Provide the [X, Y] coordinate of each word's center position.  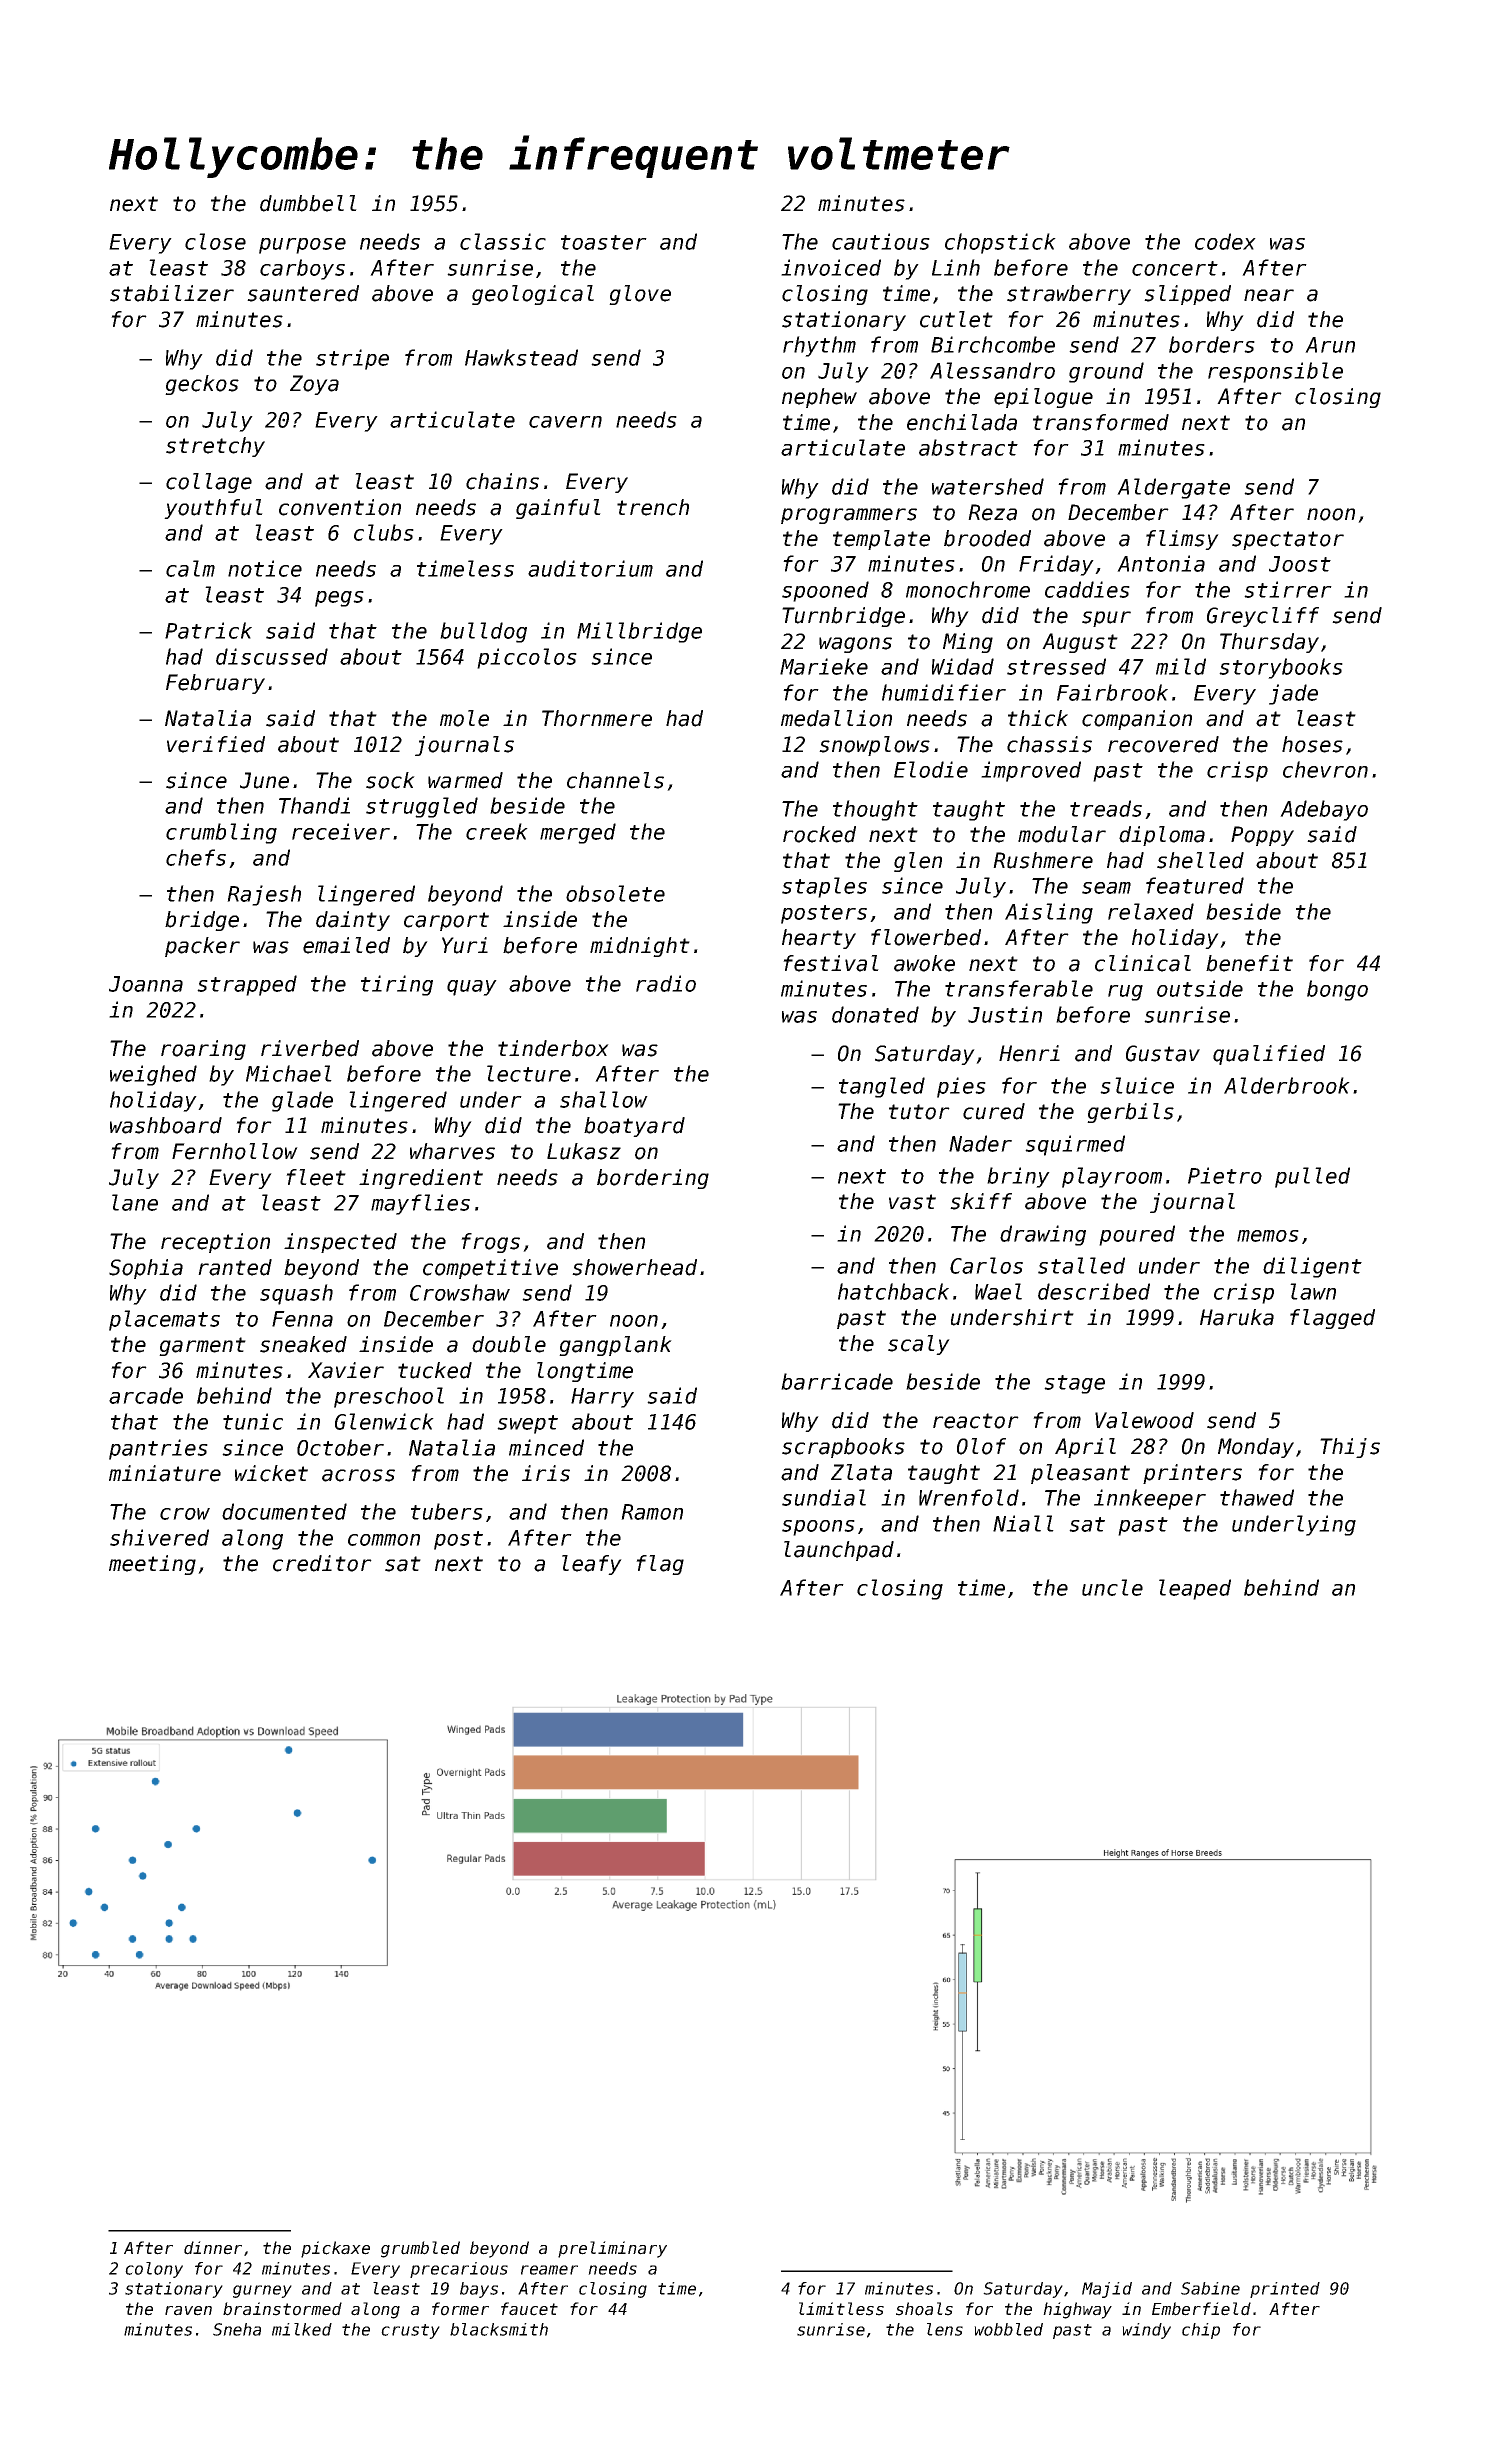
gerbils [1130, 1113]
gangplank [615, 1346]
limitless [841, 2309]
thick [1038, 718]
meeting [152, 1565]
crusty [410, 2331]
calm [190, 568]
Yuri [465, 945]
